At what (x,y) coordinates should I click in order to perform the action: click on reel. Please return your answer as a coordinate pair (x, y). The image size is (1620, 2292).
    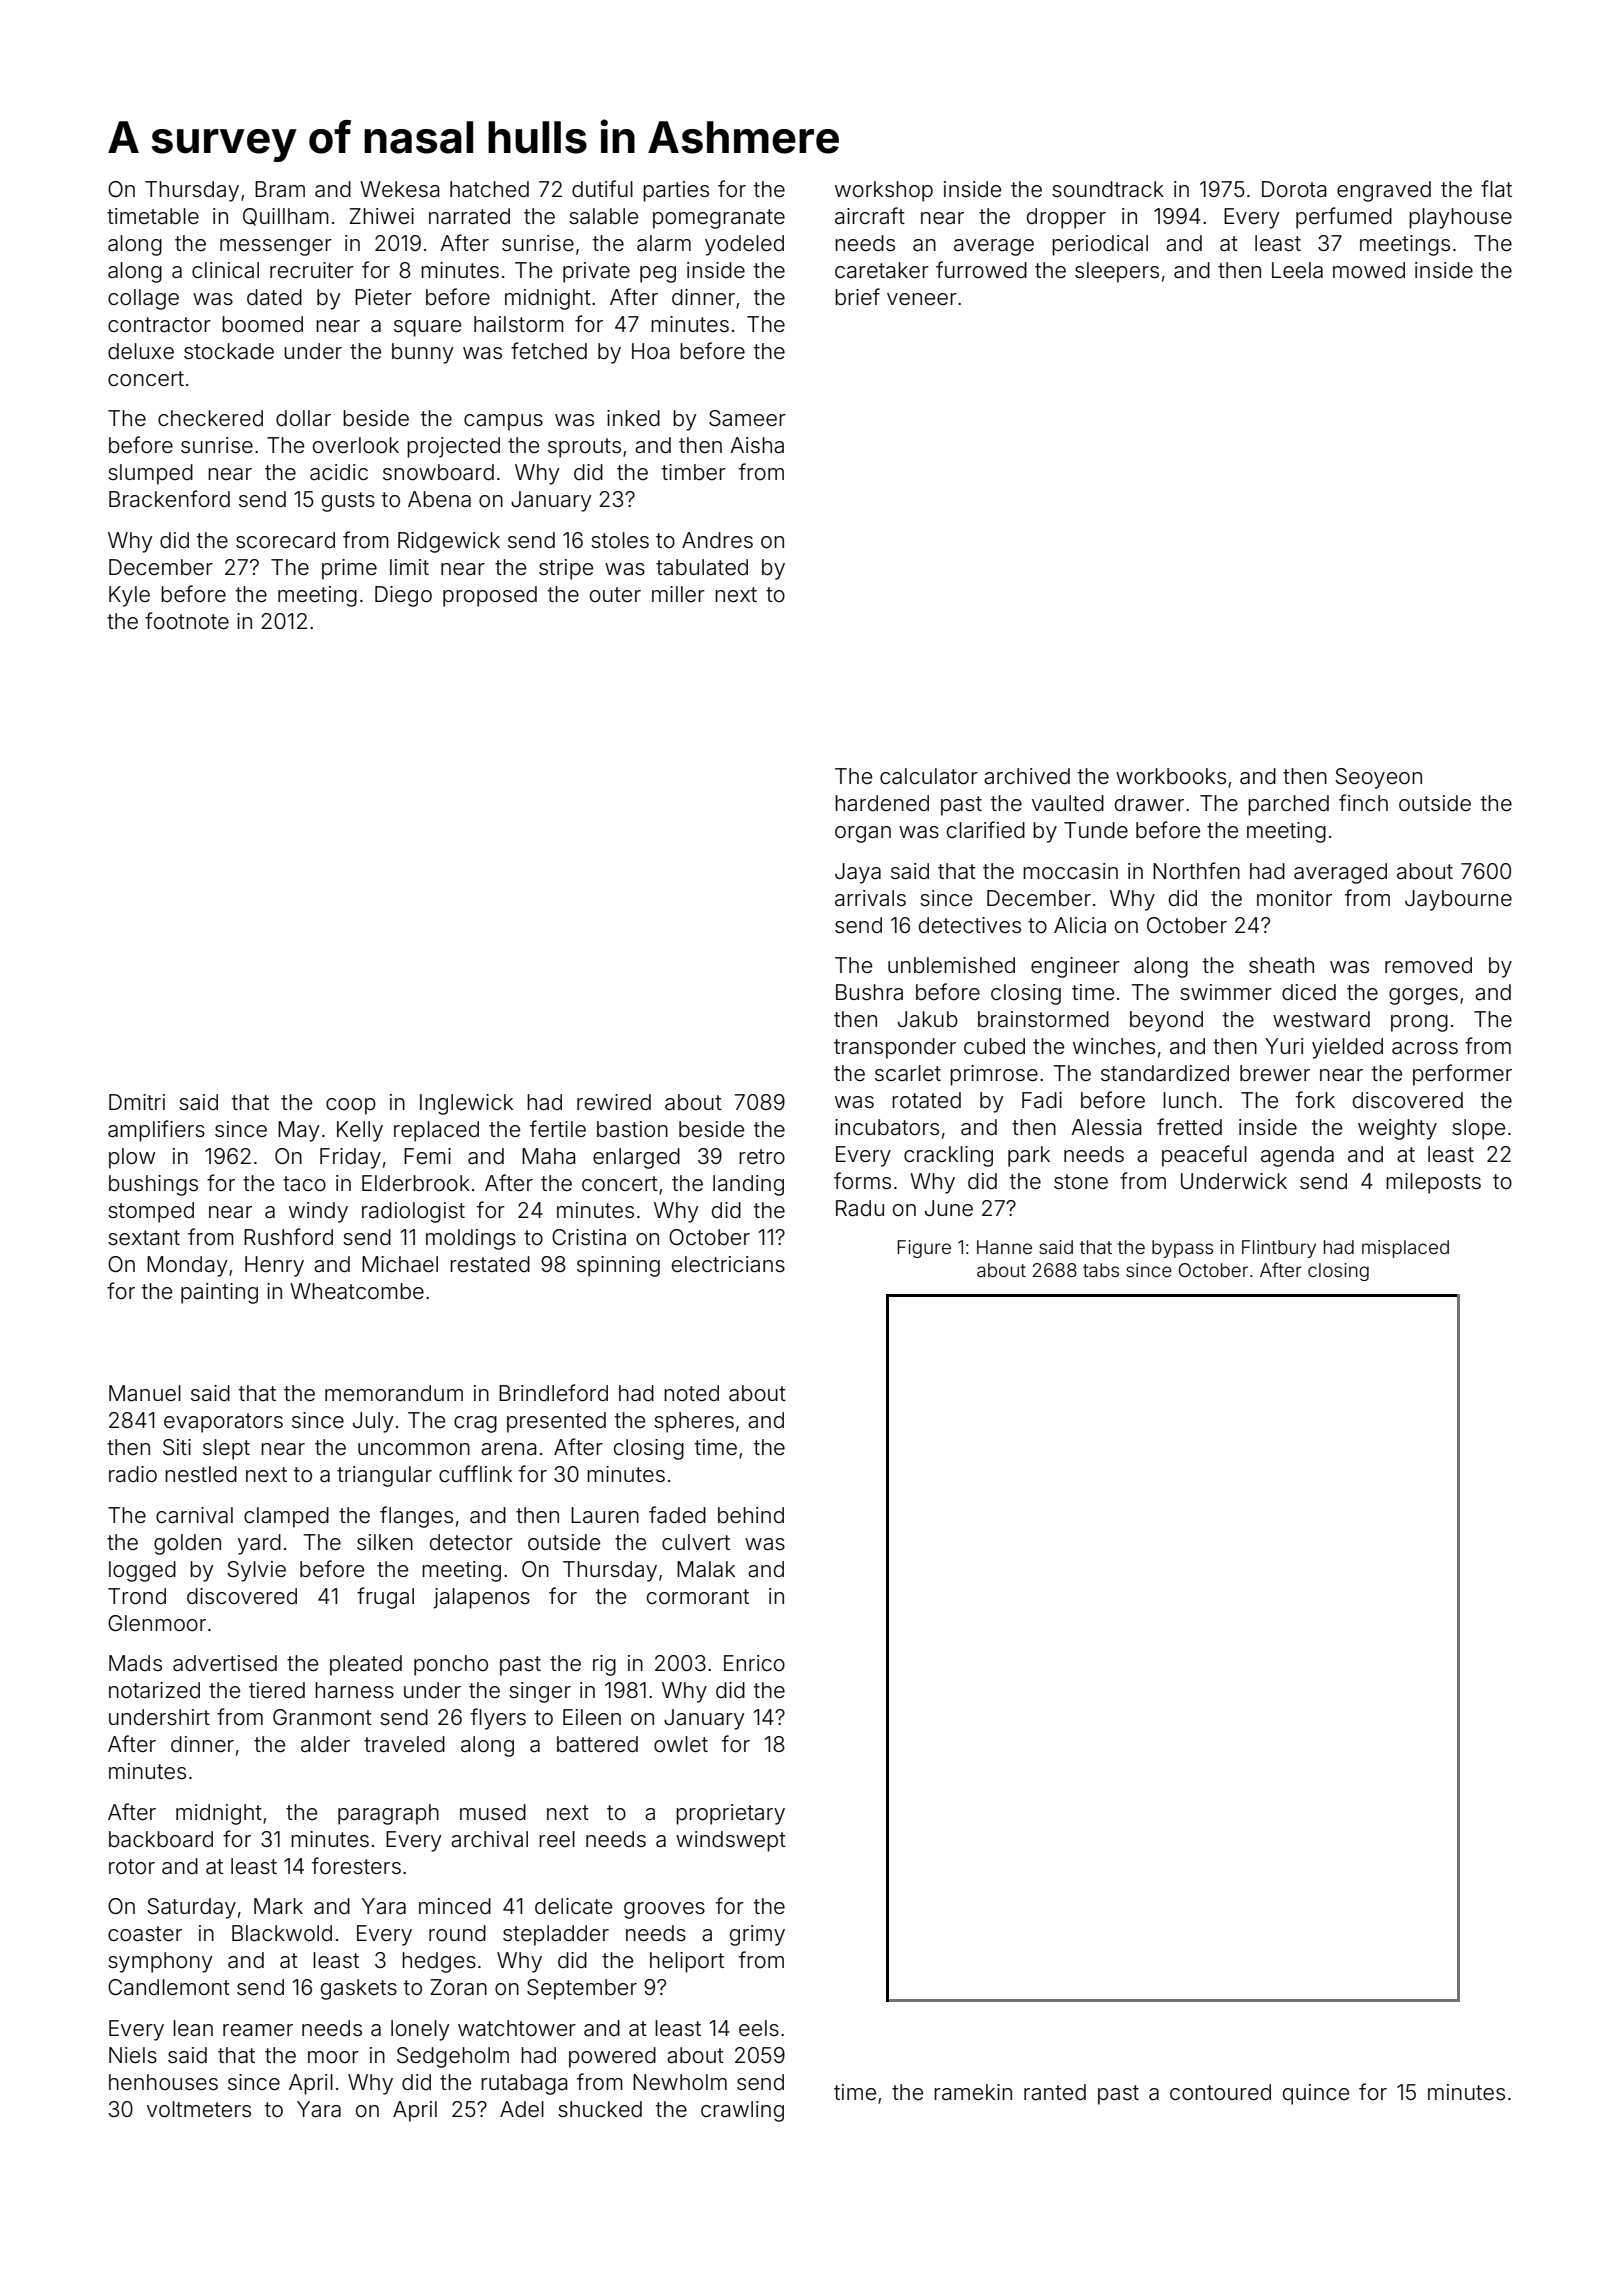
    Looking at the image, I should click on (557, 1839).
